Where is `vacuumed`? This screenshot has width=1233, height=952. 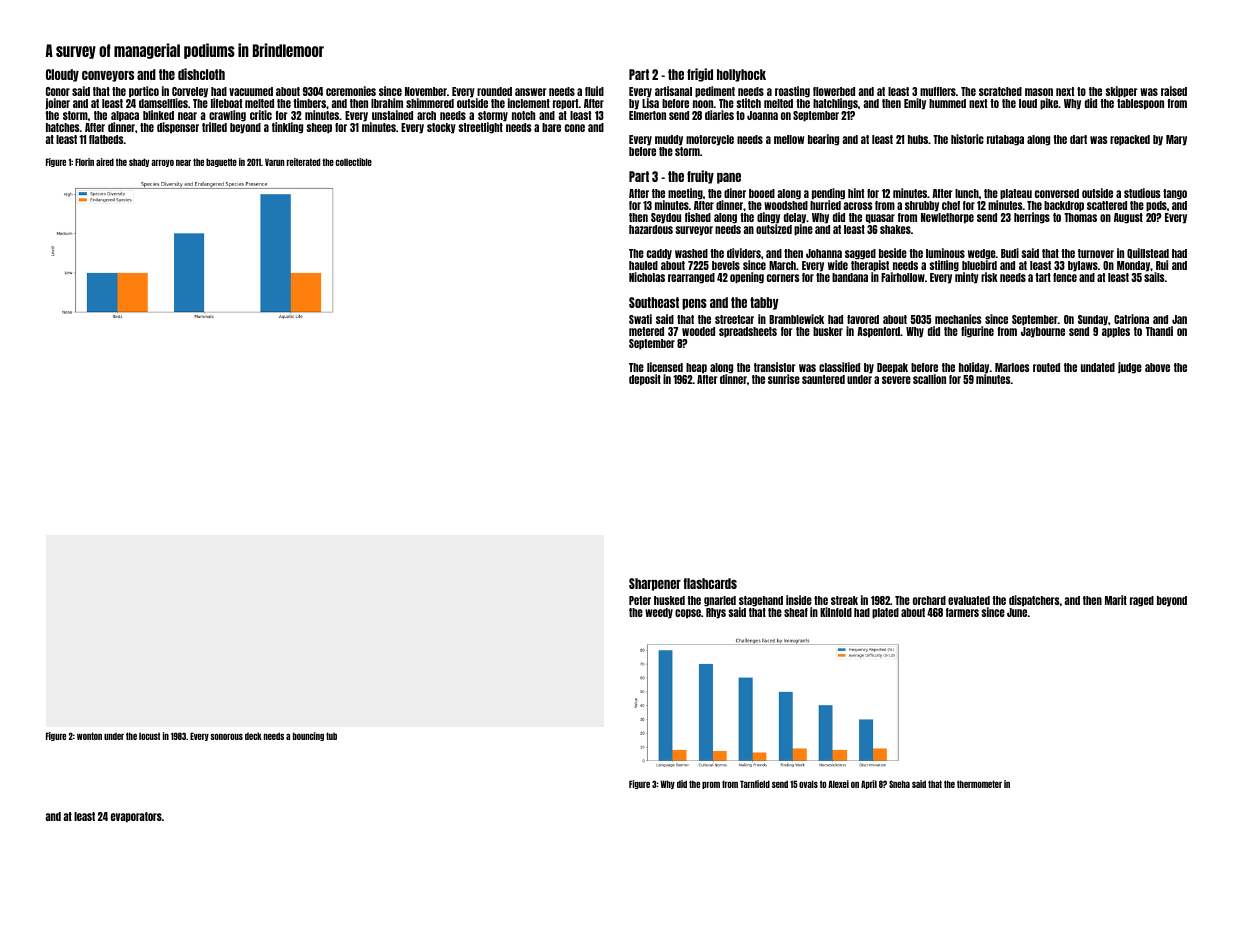
vacuumed is located at coordinates (251, 91).
